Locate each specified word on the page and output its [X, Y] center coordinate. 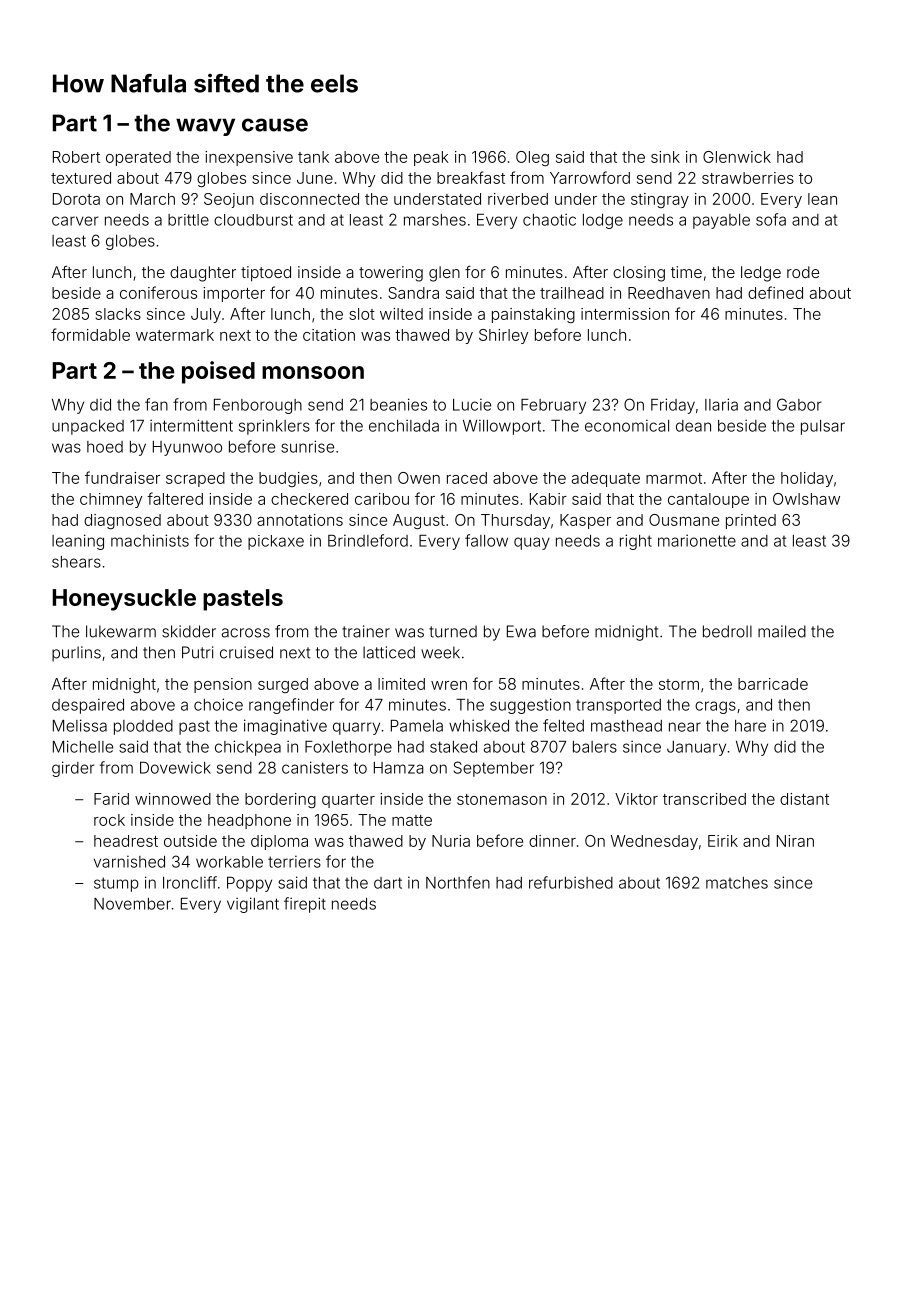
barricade [773, 684]
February [553, 406]
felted [563, 725]
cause [275, 125]
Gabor [799, 404]
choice [218, 704]
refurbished [571, 882]
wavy [205, 127]
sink [665, 157]
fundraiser [122, 477]
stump [116, 884]
